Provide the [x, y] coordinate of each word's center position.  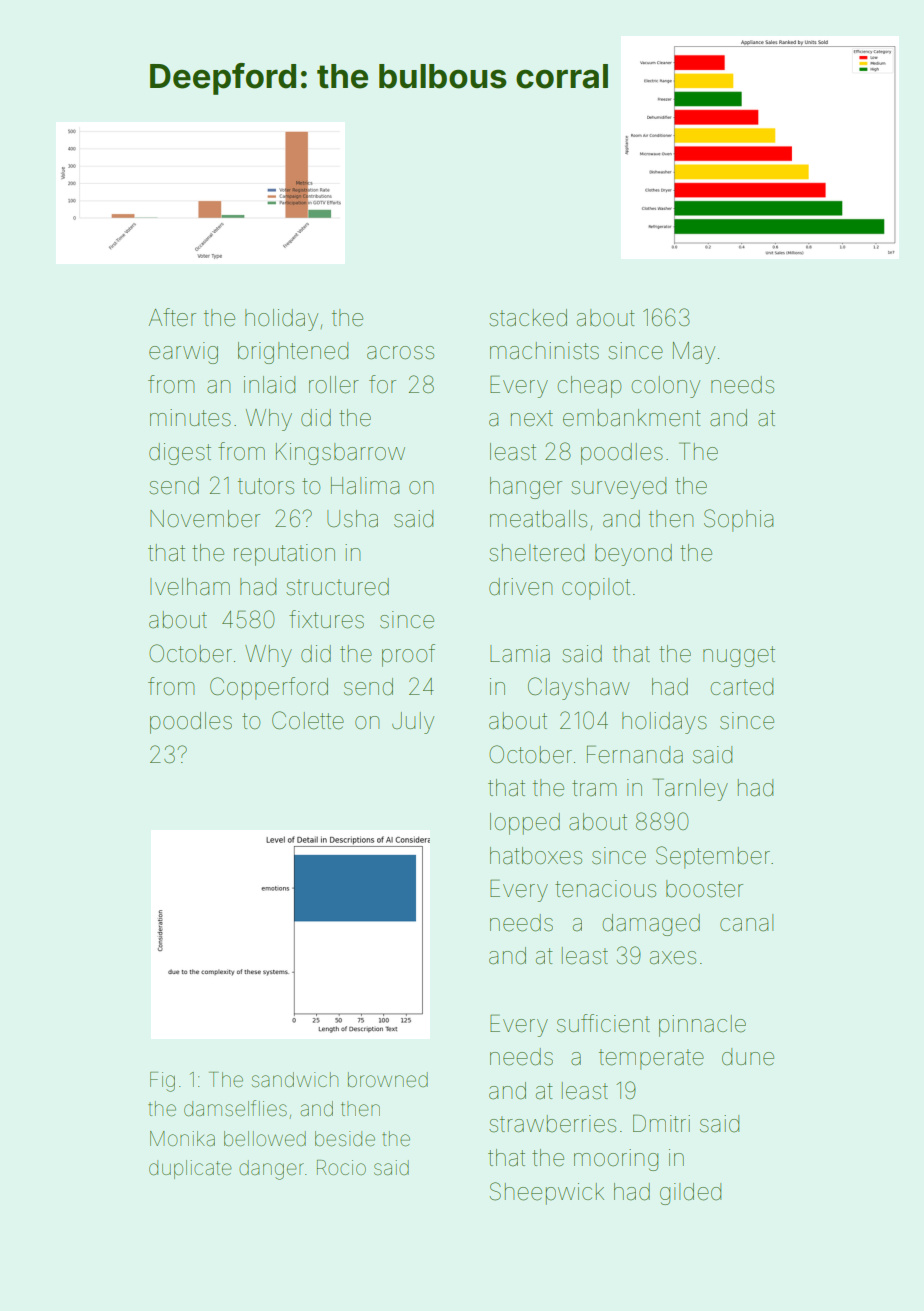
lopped [525, 824]
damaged [651, 925]
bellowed [265, 1139]
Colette [308, 720]
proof [408, 655]
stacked [528, 318]
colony [665, 387]
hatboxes [536, 856]
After [172, 317]
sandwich [295, 1080]
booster [704, 889]
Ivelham [190, 587]
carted [741, 687]
